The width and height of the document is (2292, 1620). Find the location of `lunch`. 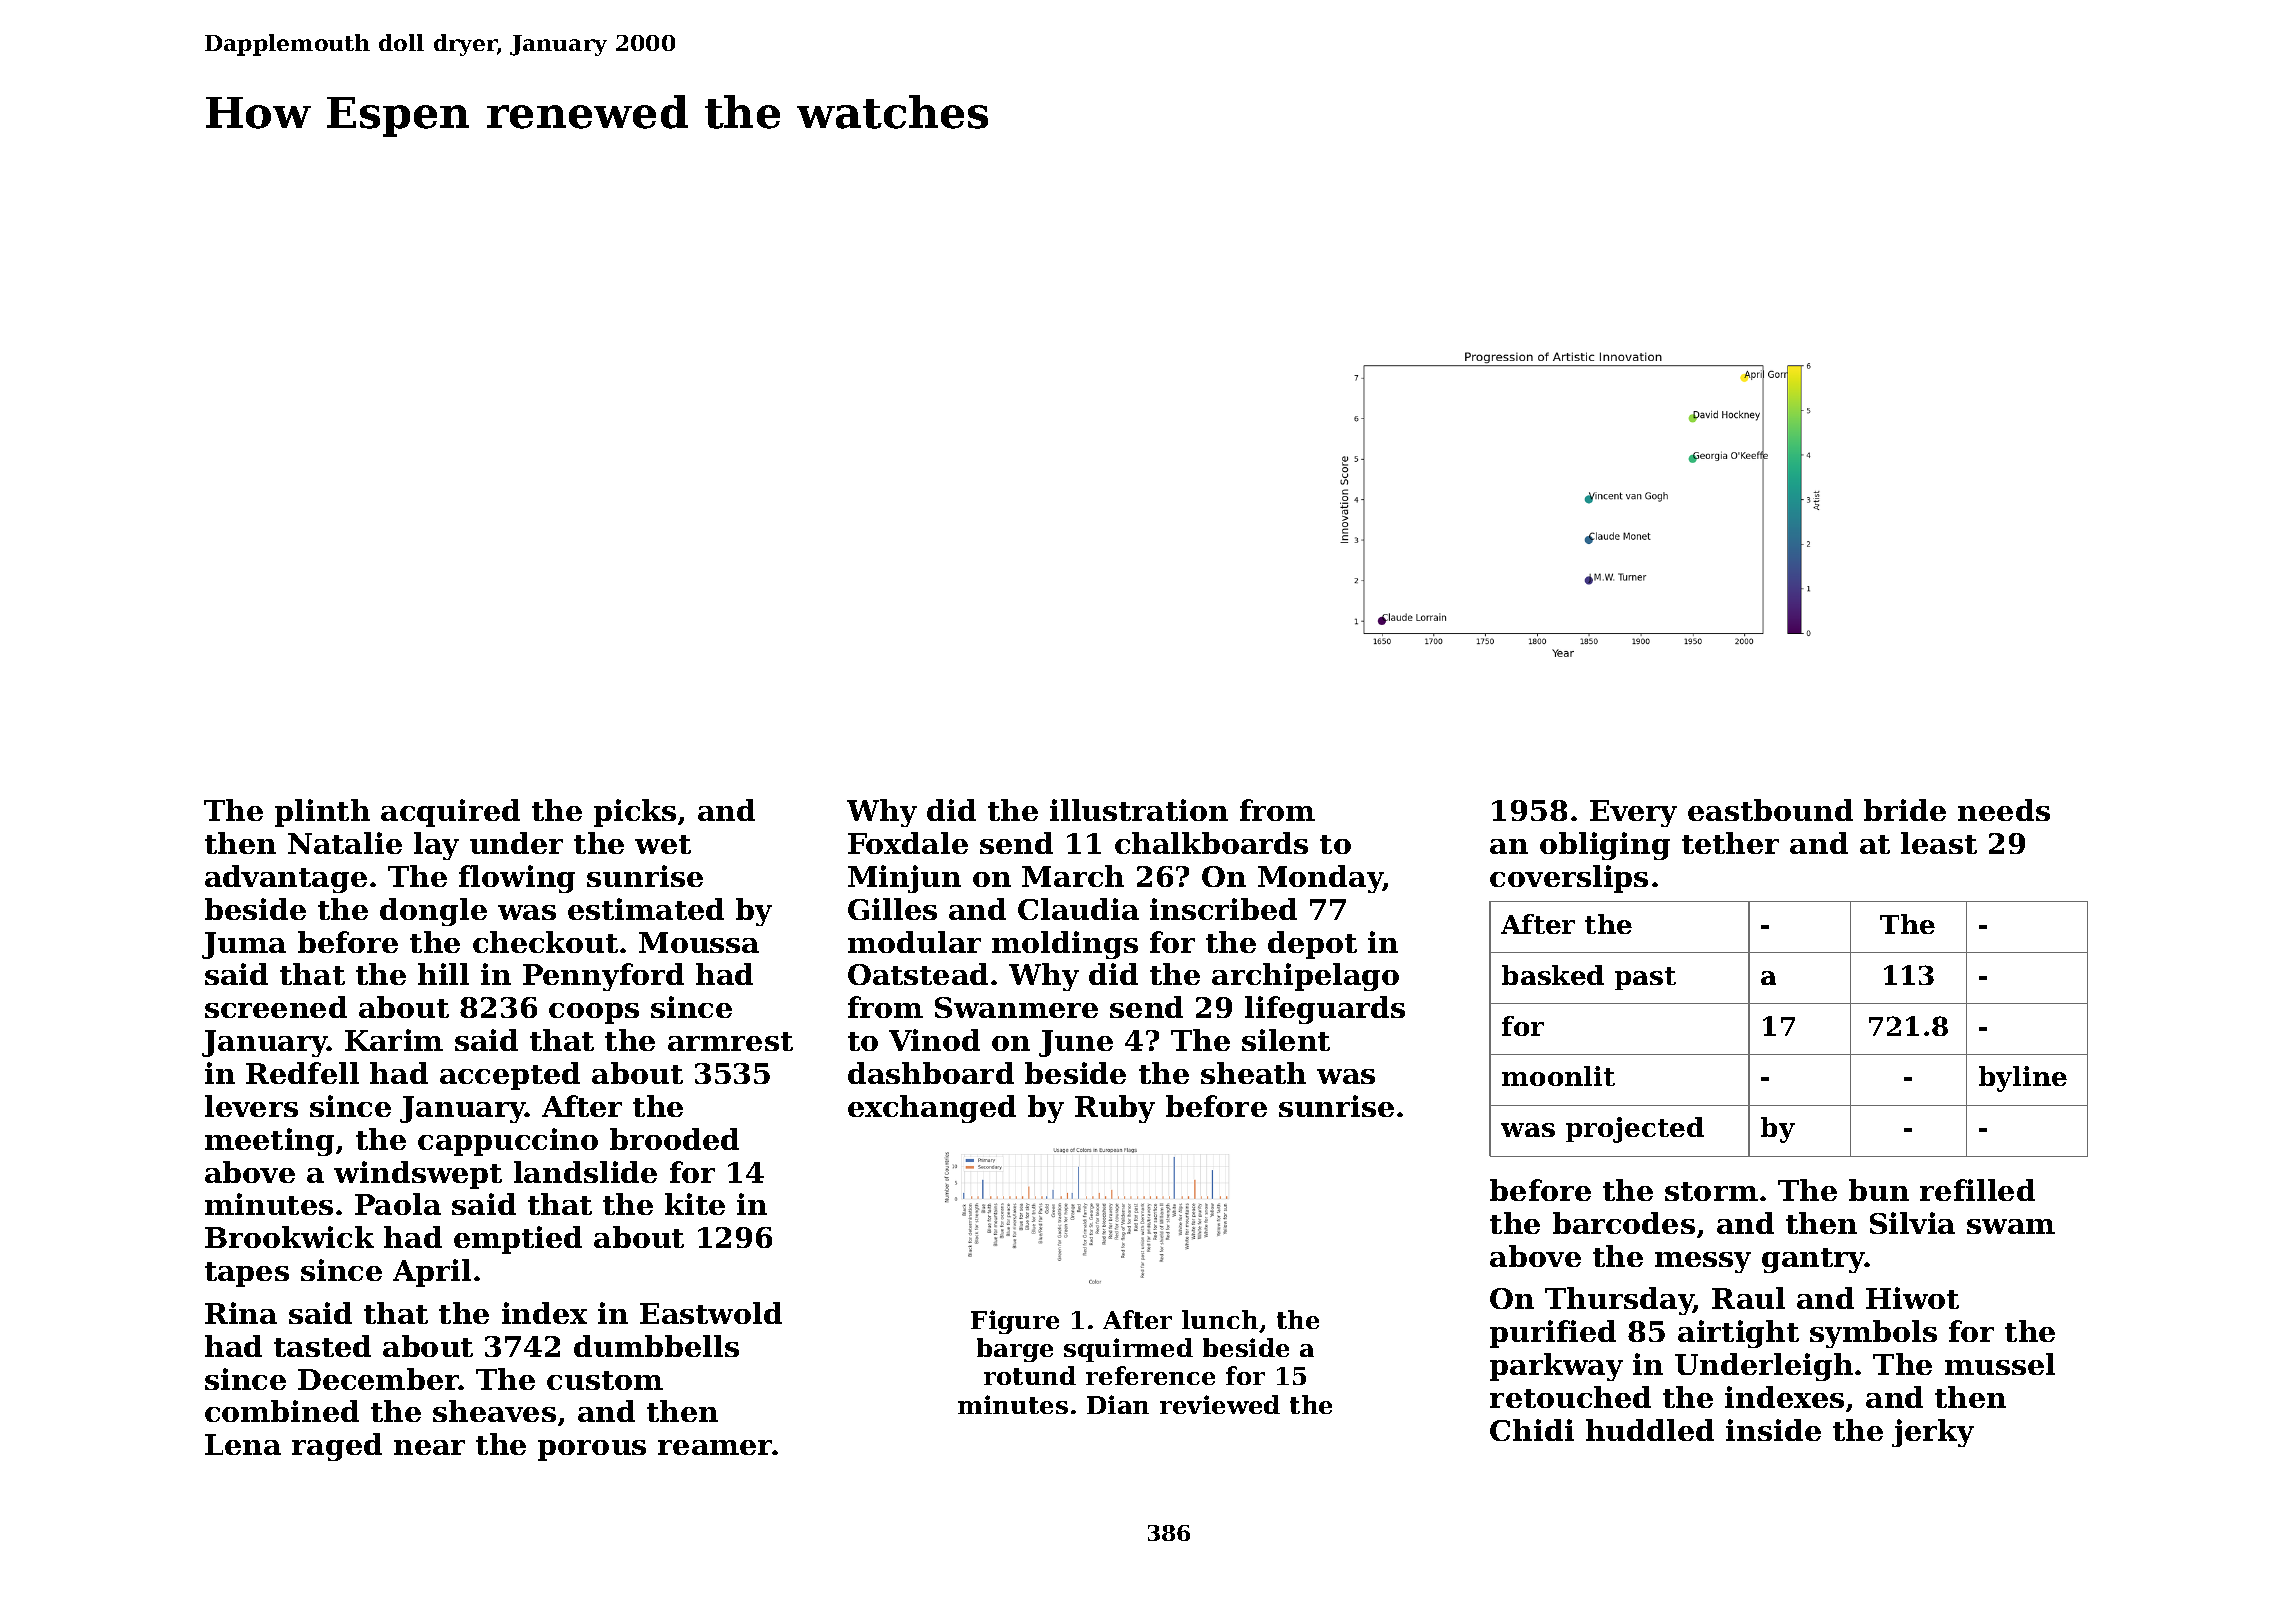

lunch is located at coordinates (1220, 1319).
